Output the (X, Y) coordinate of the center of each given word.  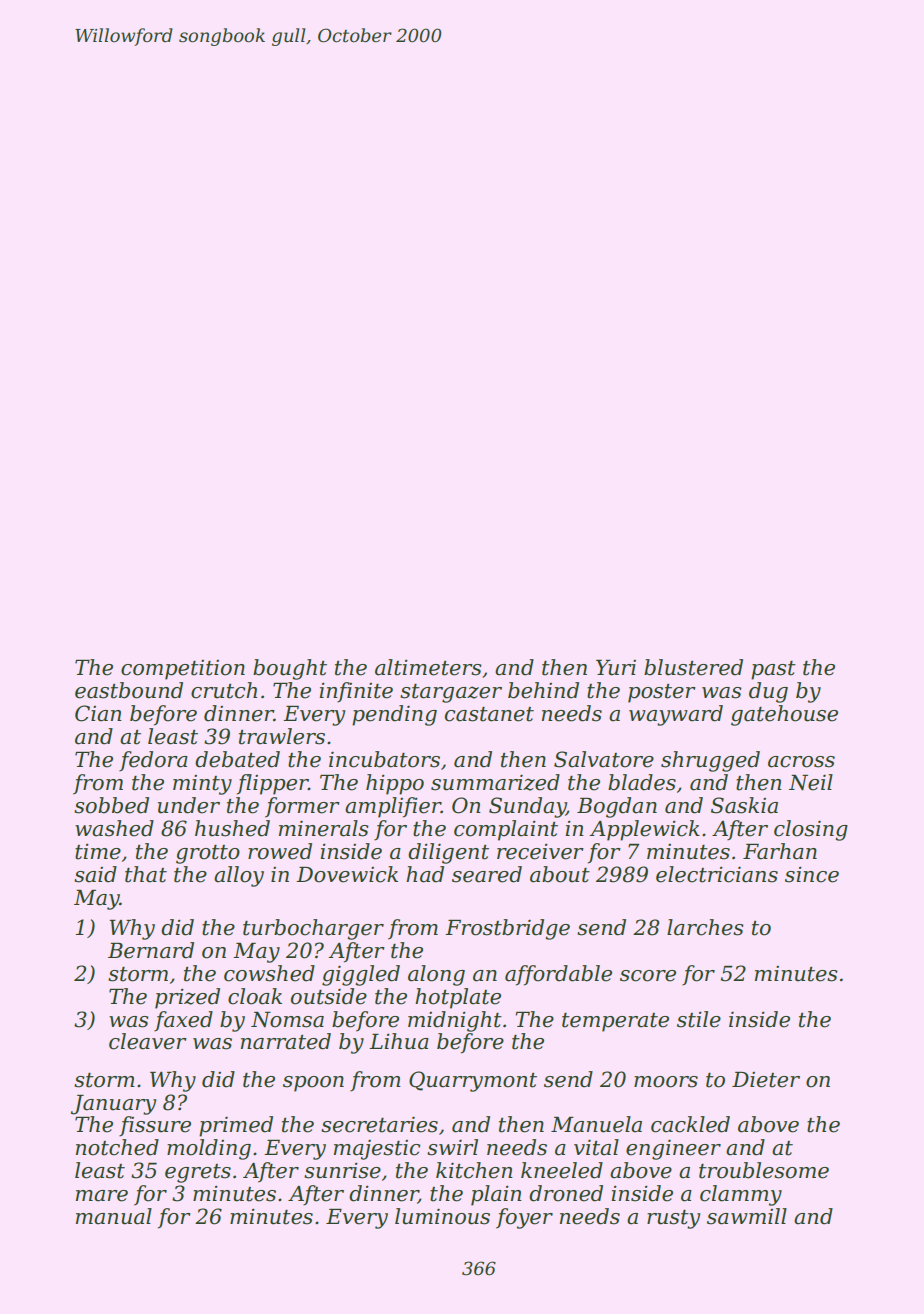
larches (705, 927)
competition (183, 670)
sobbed (111, 805)
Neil (811, 782)
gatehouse (784, 715)
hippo (395, 784)
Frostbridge (507, 929)
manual (114, 1216)
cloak (255, 996)
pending (394, 715)
